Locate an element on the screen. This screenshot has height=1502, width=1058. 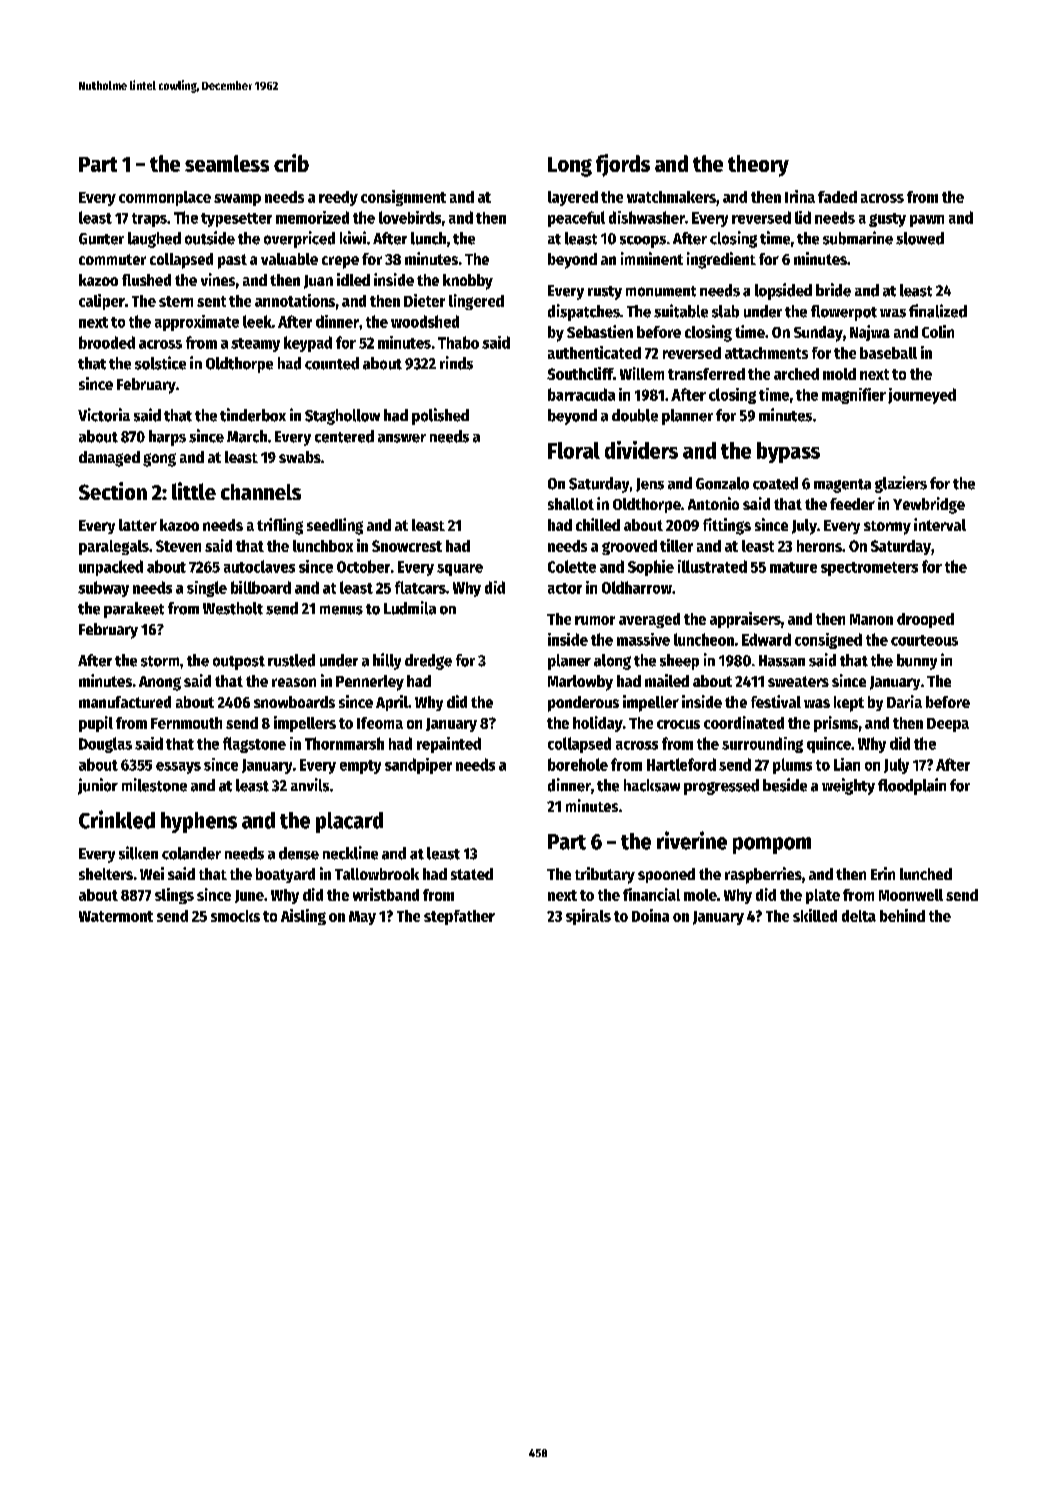
fjords is located at coordinates (623, 165).
